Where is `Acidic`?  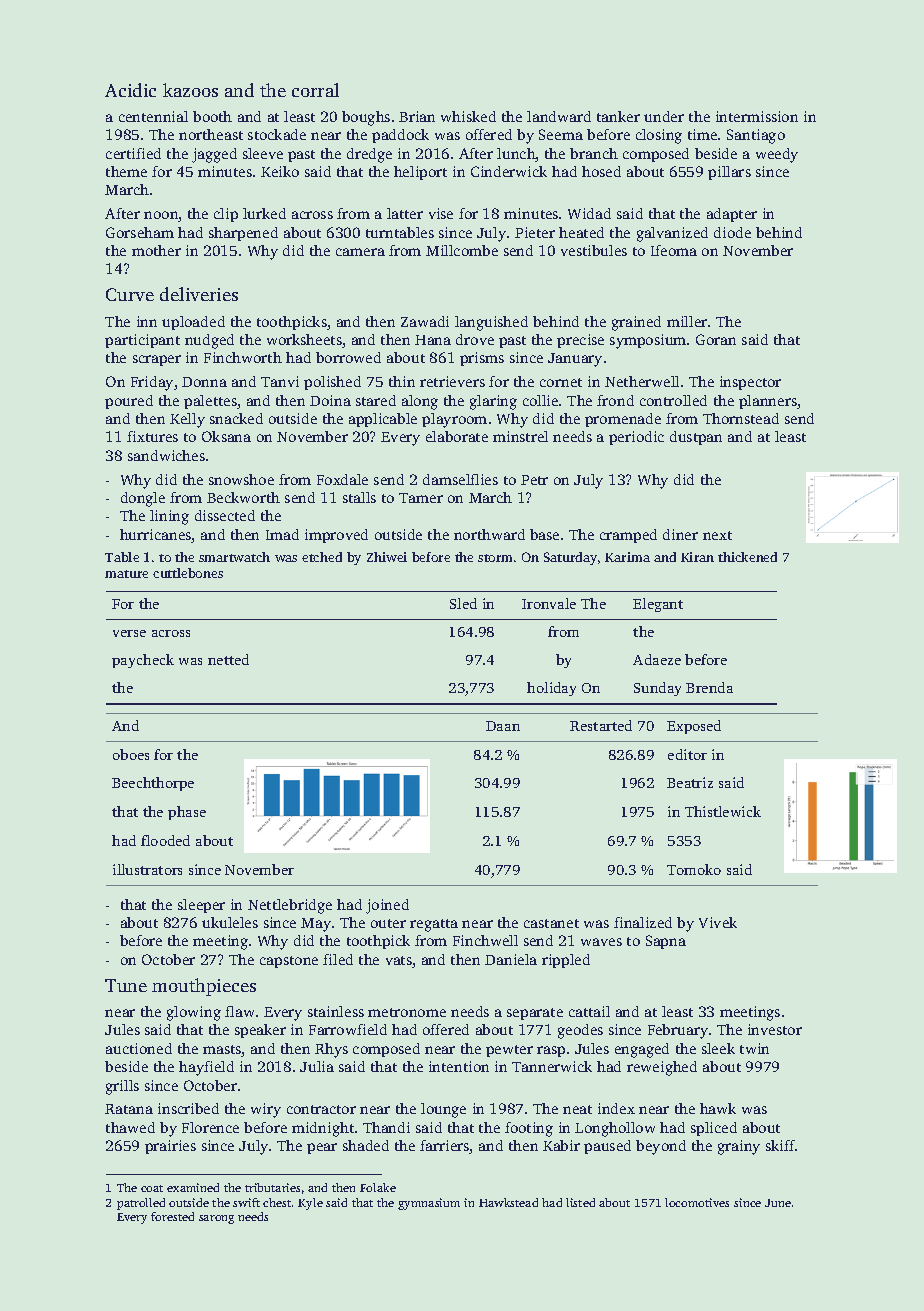 Acidic is located at coordinates (130, 90).
